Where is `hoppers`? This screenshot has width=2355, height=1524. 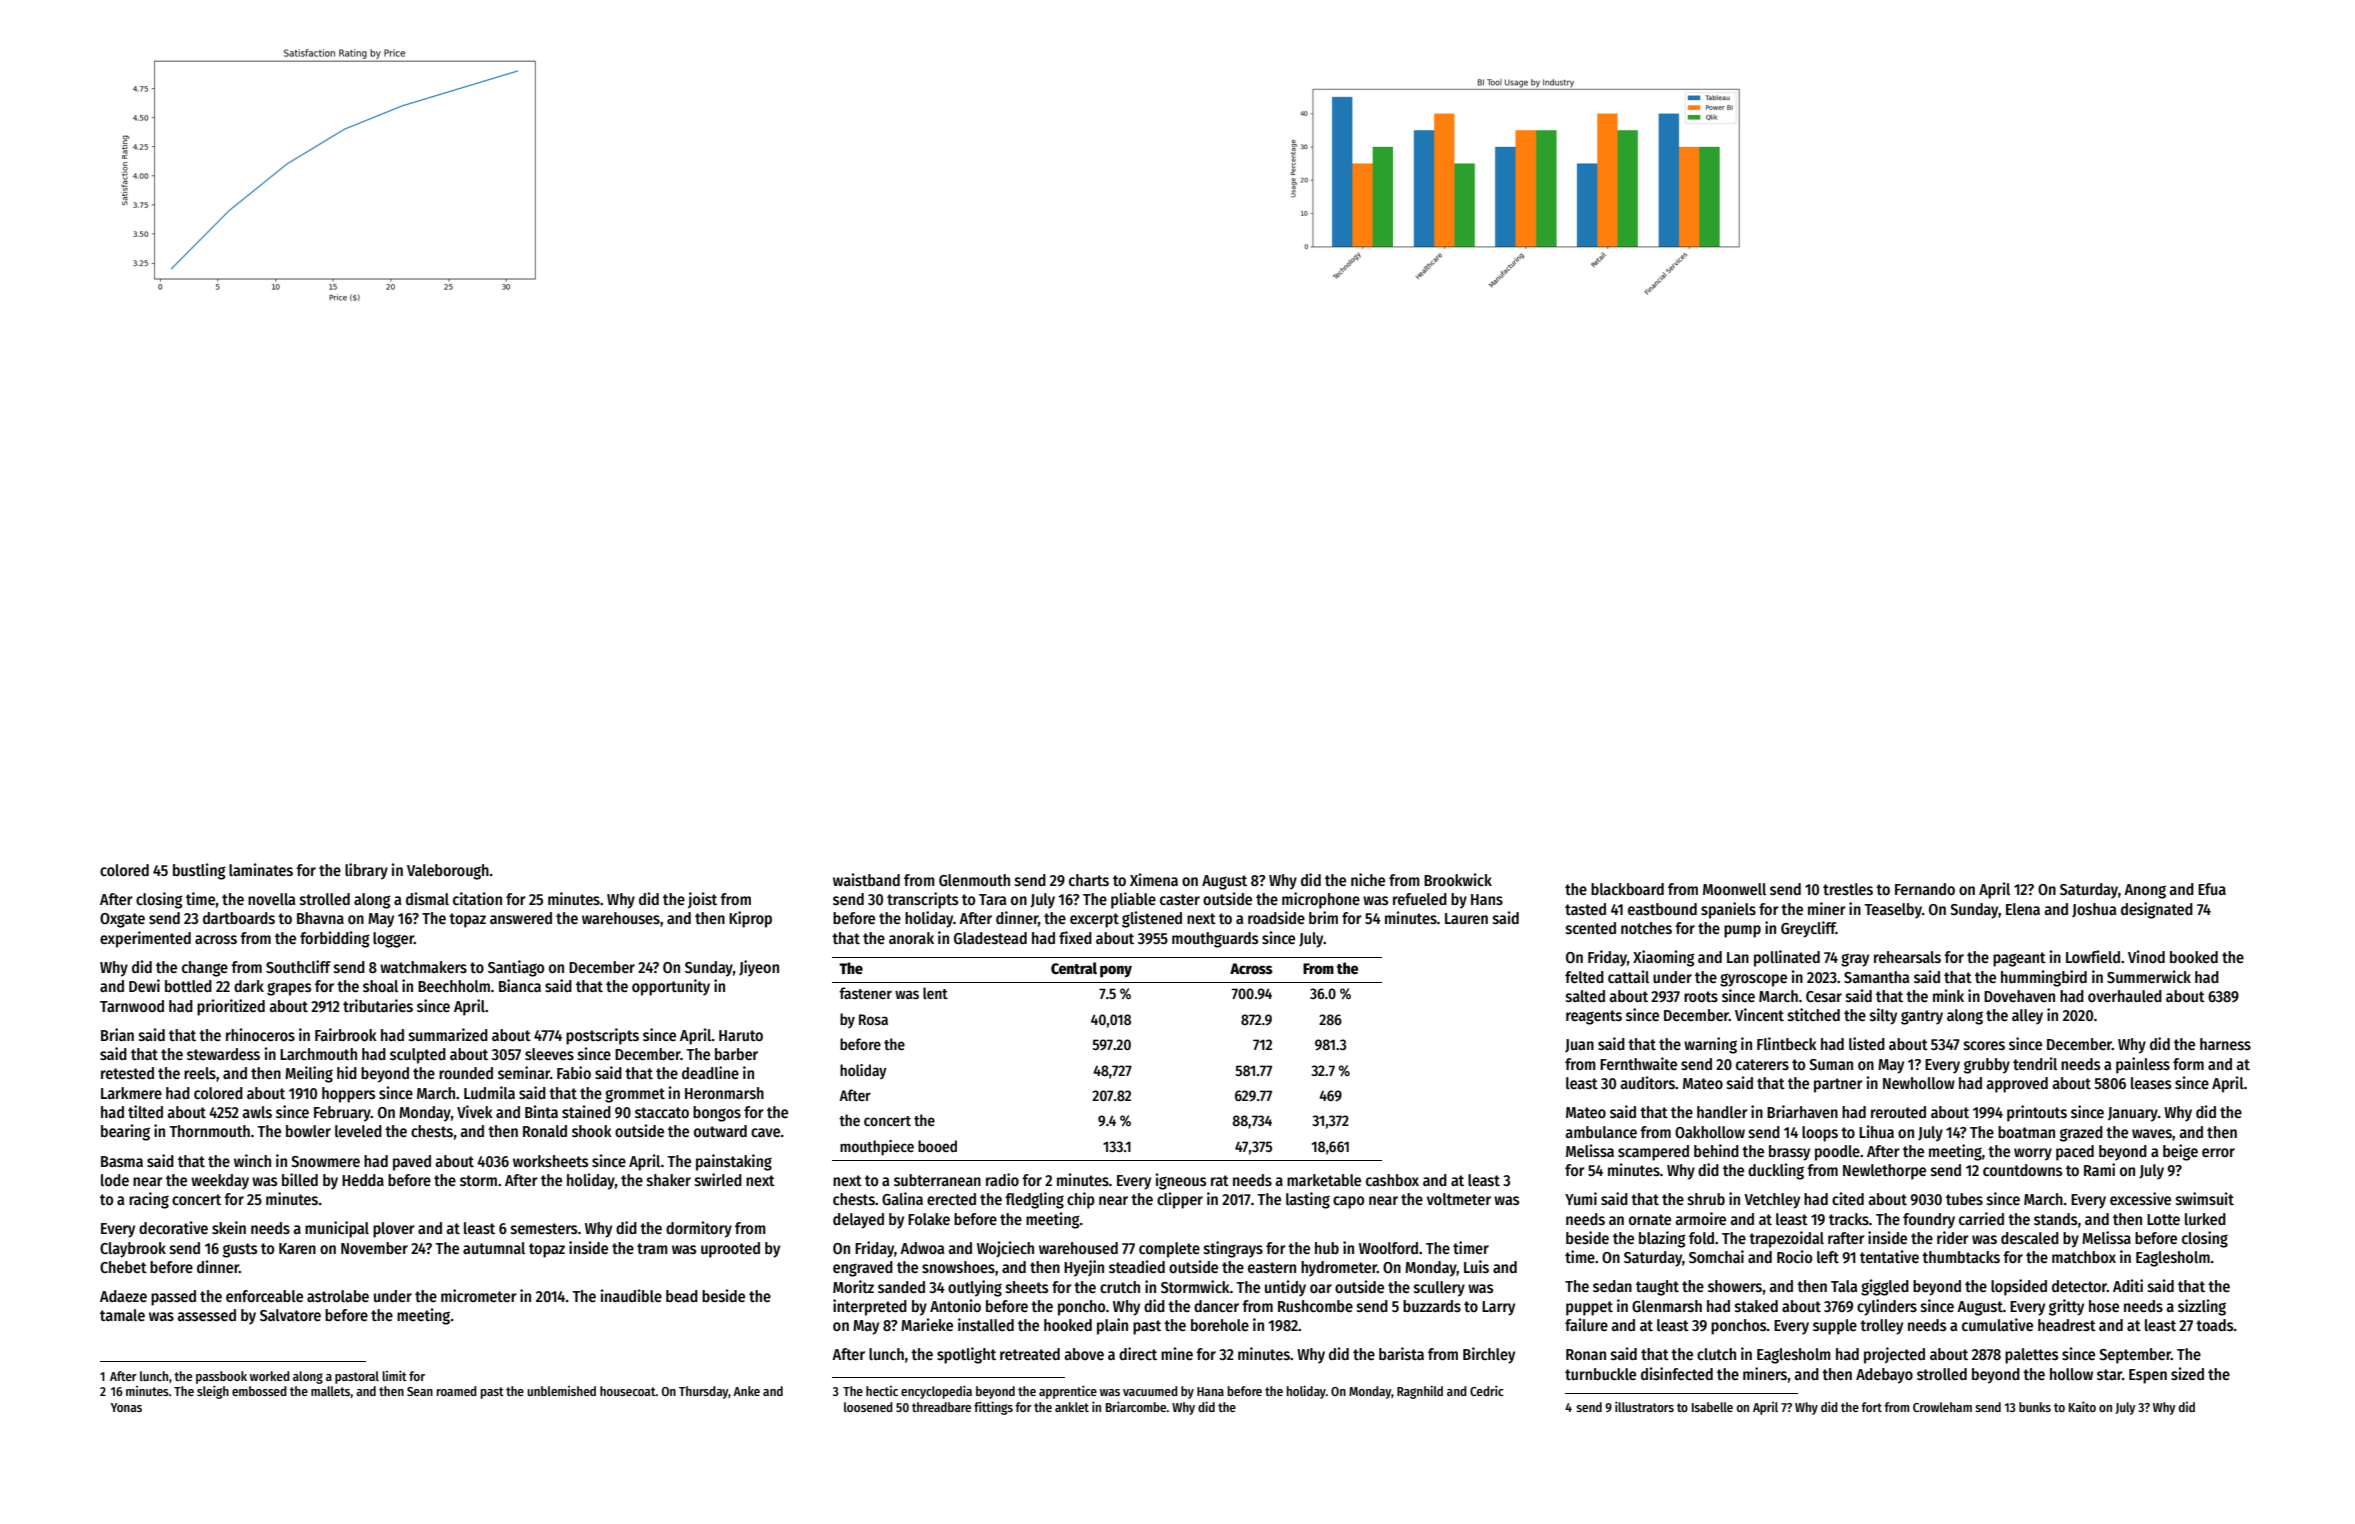 hoppers is located at coordinates (348, 1095).
